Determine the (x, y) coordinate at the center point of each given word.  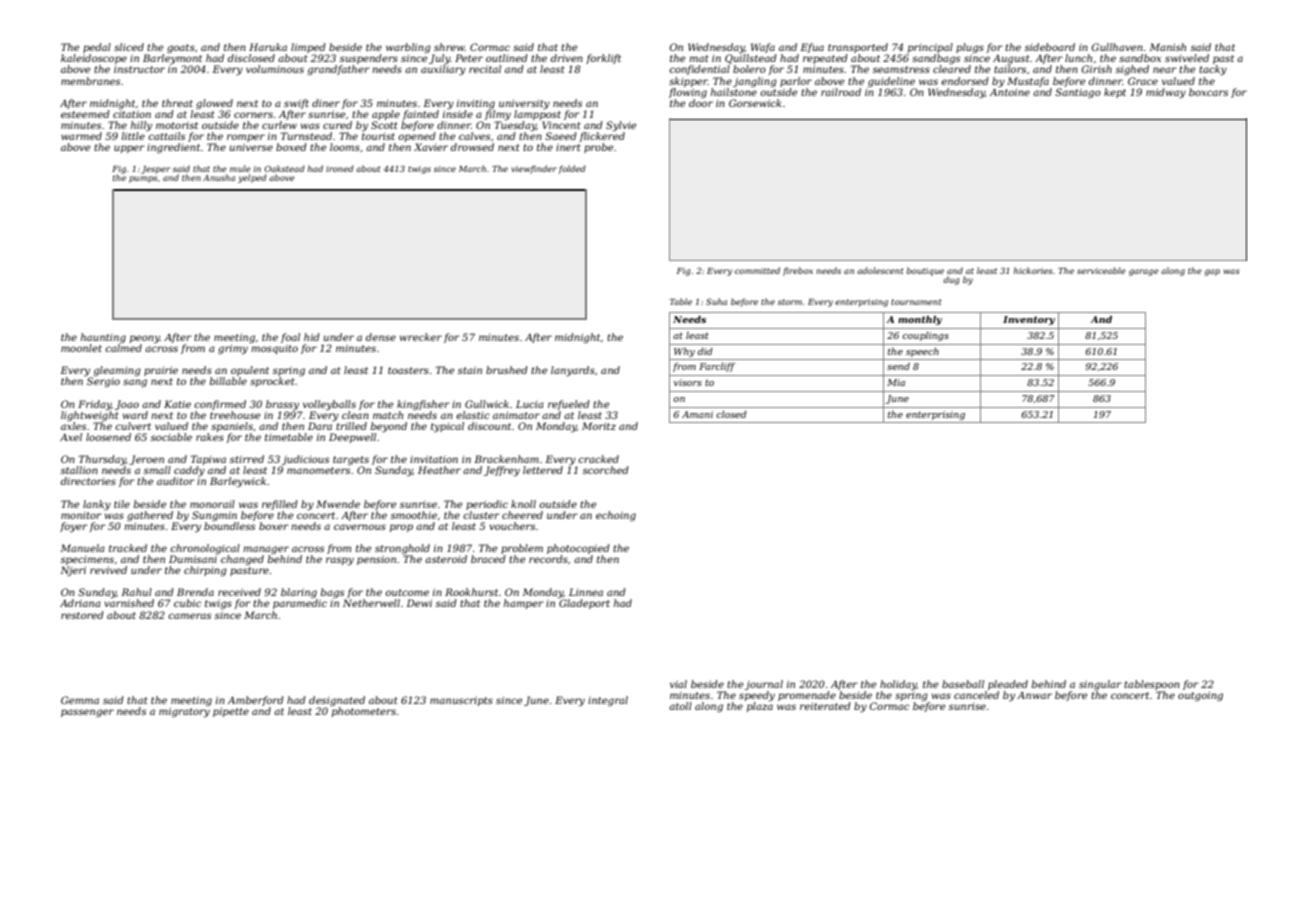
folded (572, 169)
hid (312, 337)
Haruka (268, 47)
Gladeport (584, 604)
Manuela (82, 548)
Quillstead (751, 59)
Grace (1143, 81)
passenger (87, 713)
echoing (616, 516)
